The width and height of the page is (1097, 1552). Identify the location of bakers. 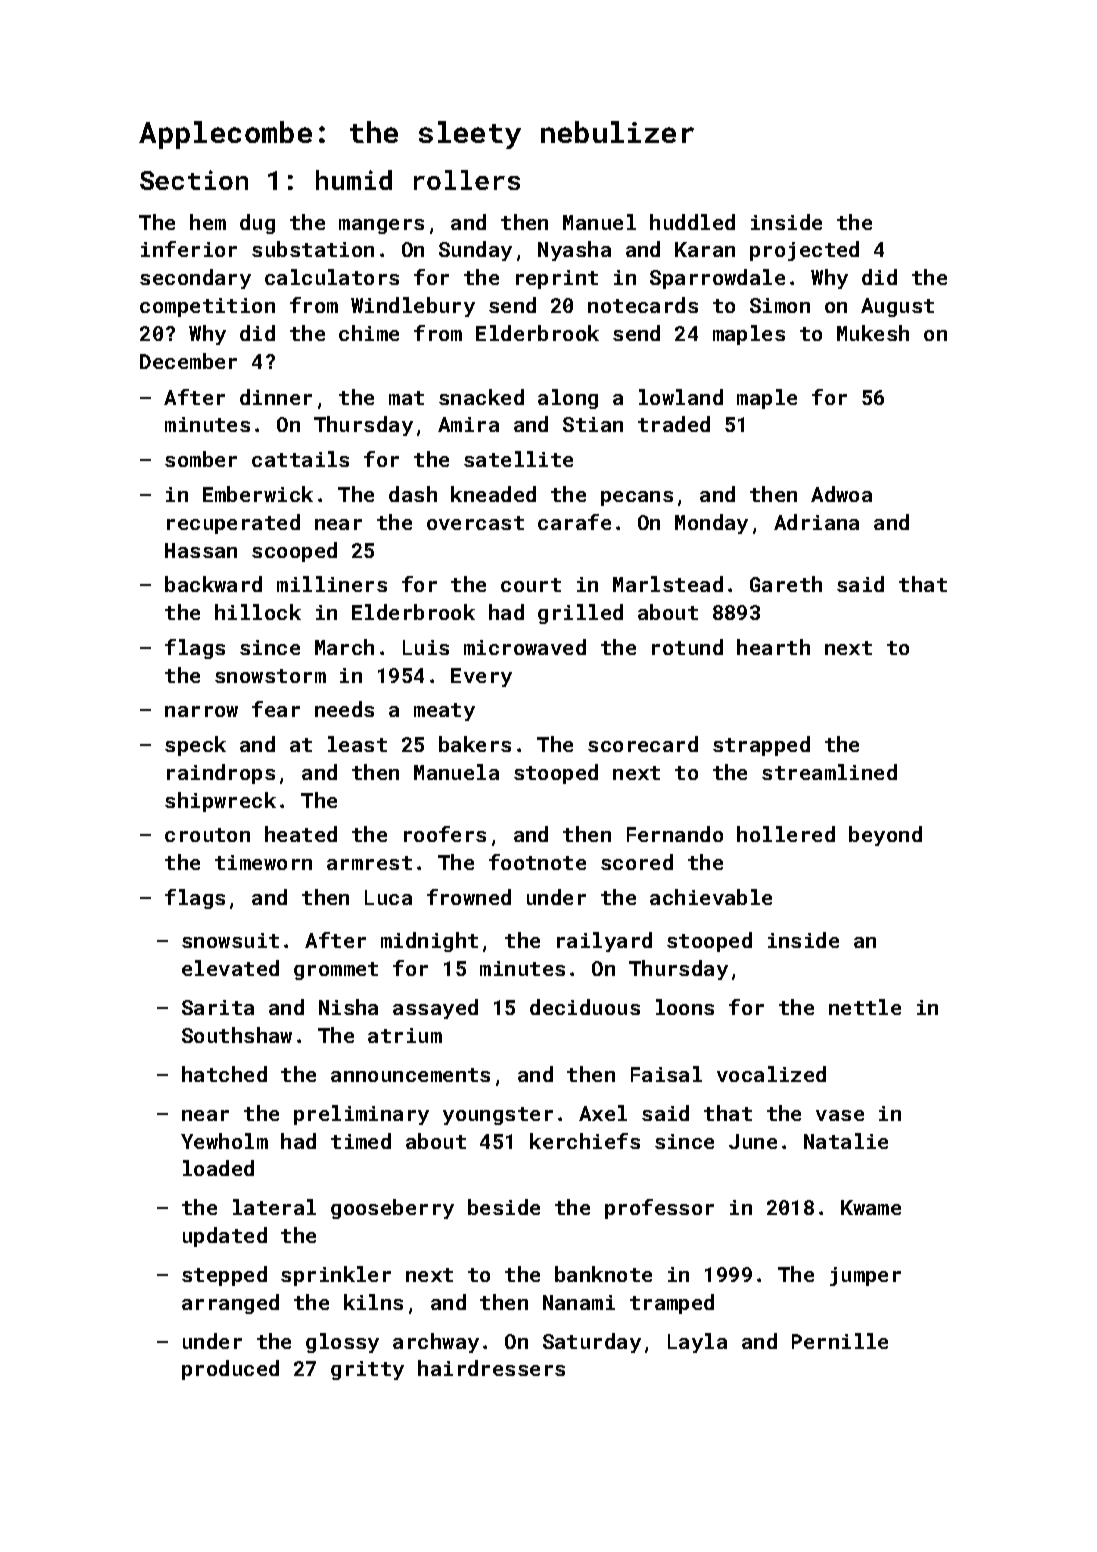
(475, 744).
